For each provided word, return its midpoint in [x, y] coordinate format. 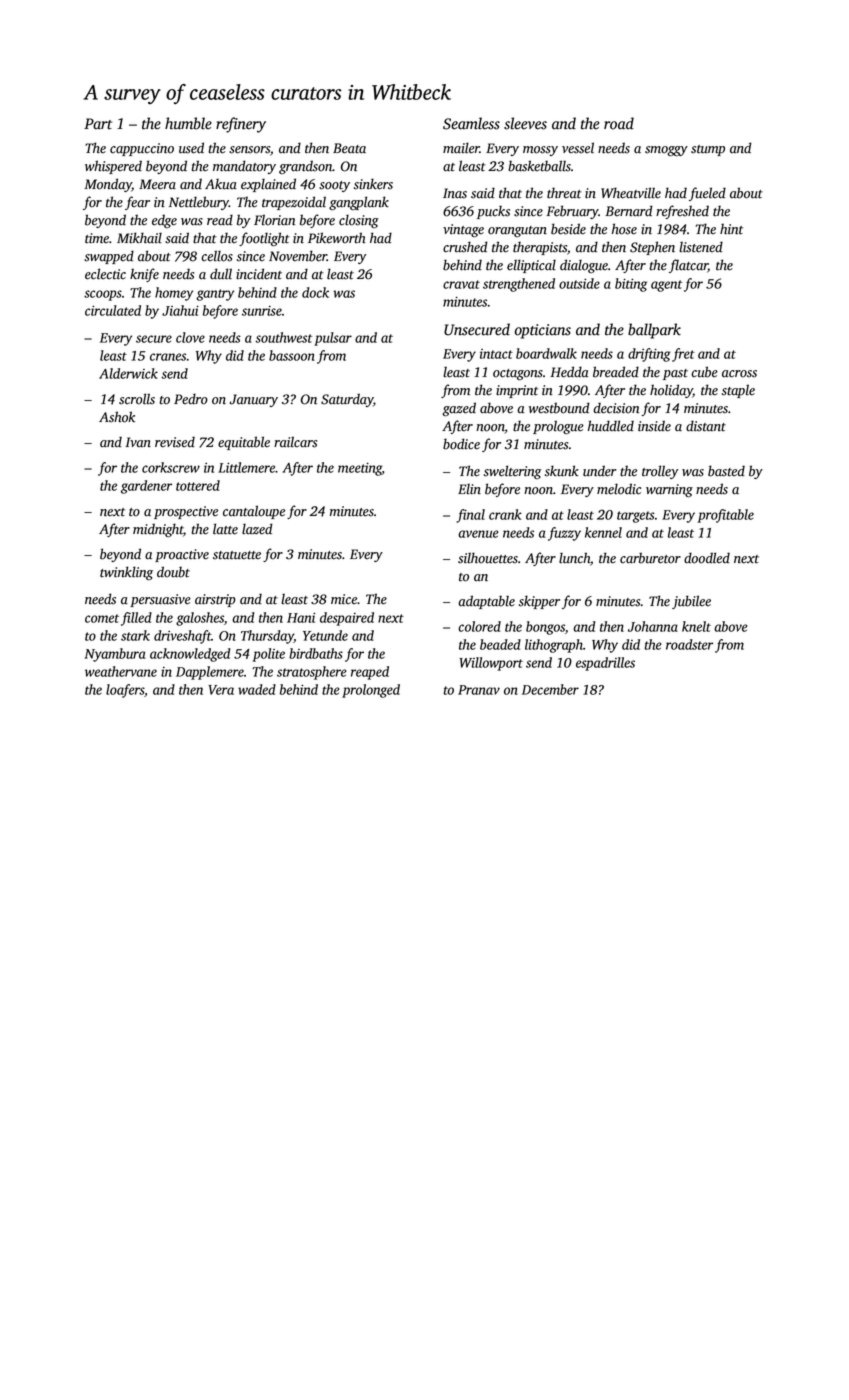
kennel [603, 532]
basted [726, 471]
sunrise [262, 311]
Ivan [138, 442]
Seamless [471, 123]
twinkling [126, 573]
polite [268, 655]
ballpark [654, 331]
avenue [478, 534]
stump [708, 150]
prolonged [371, 691]
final [470, 516]
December [550, 689]
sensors [249, 150]
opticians [543, 331]
